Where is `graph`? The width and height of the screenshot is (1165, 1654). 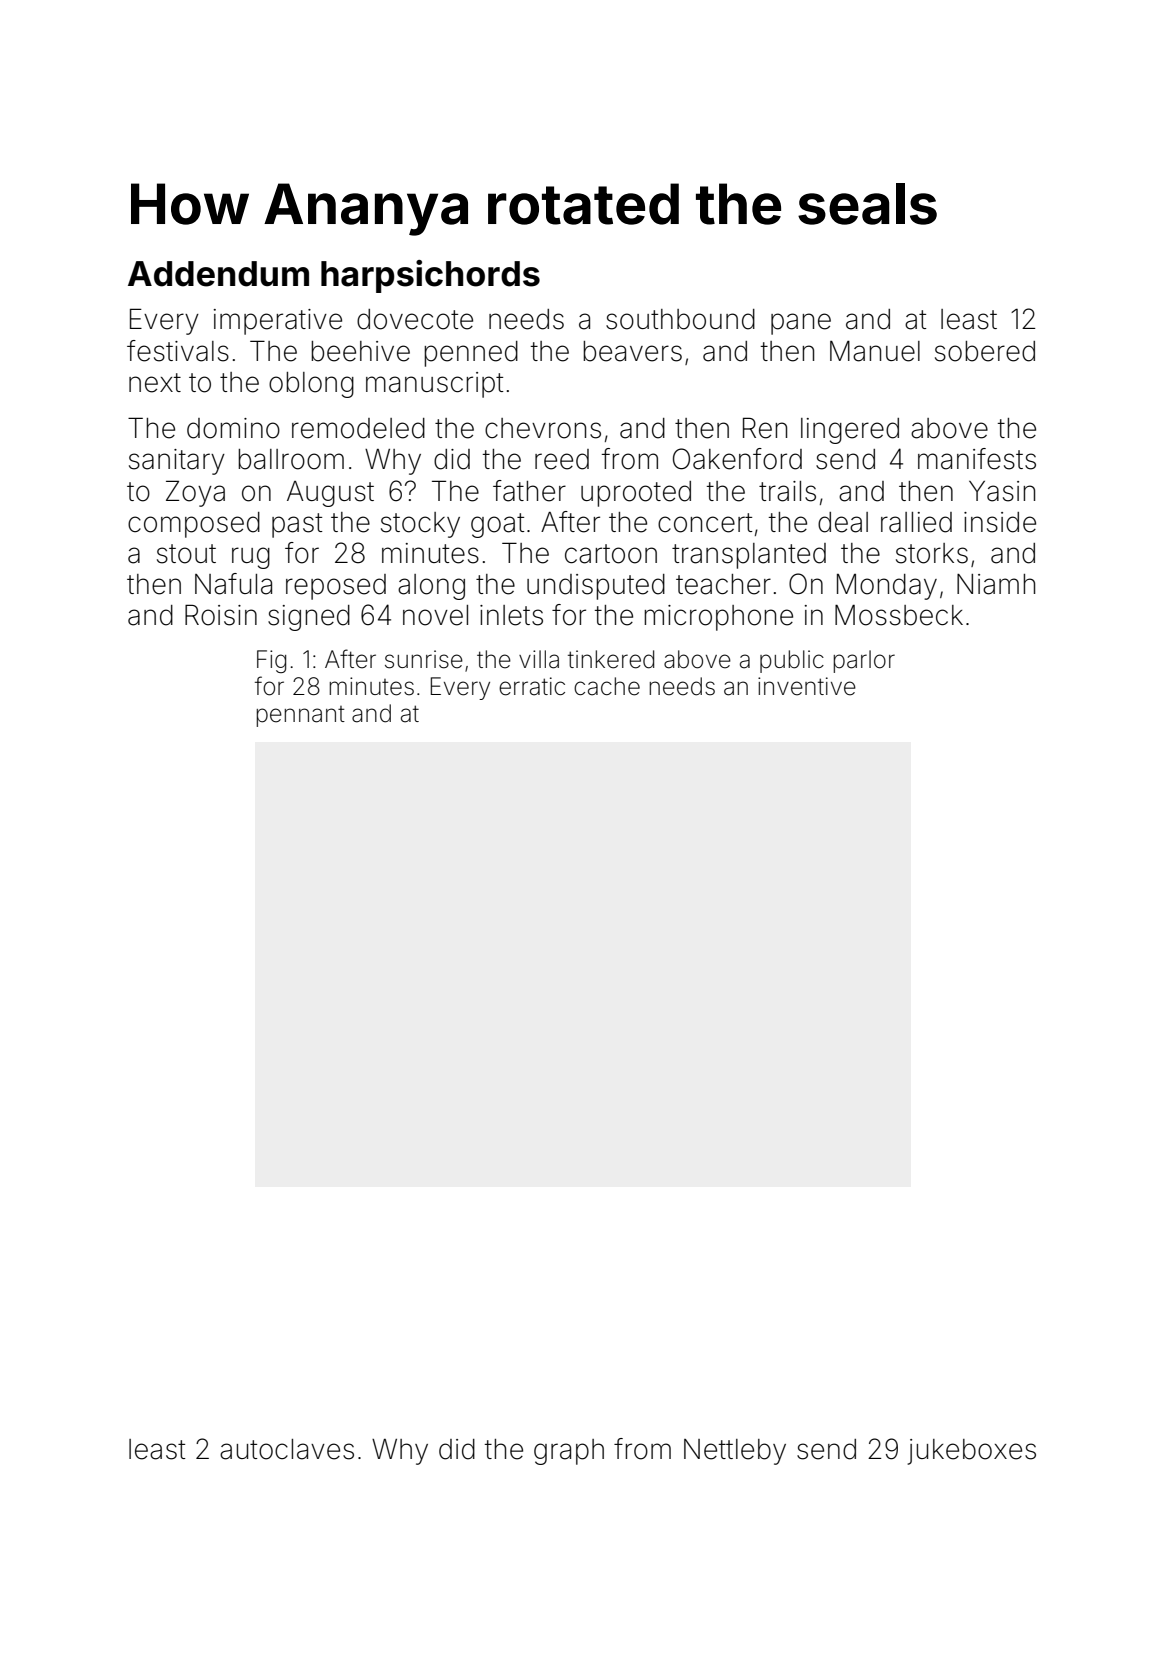
graph is located at coordinates (569, 1452).
